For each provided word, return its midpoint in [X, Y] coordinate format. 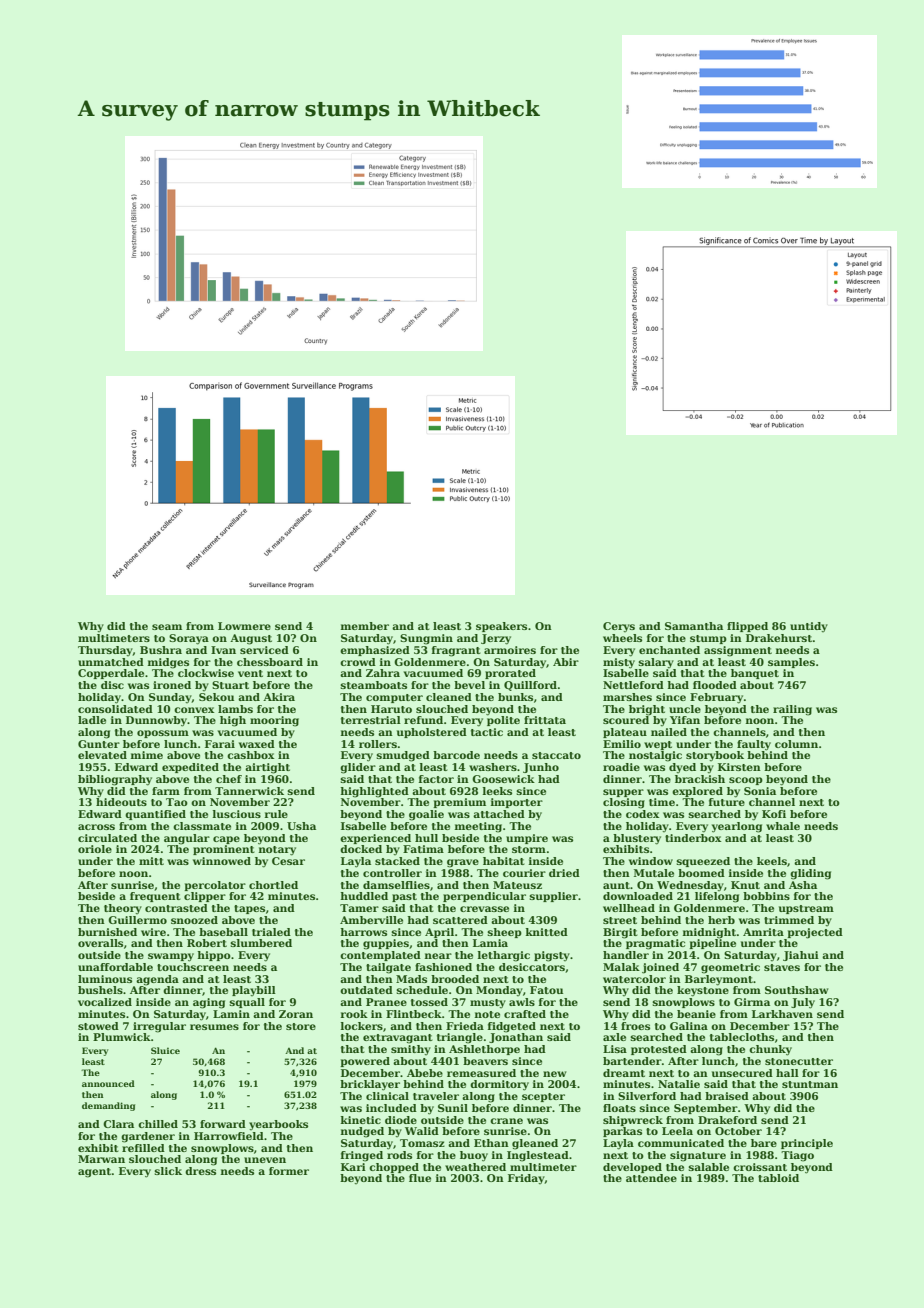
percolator [215, 886]
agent [95, 1173]
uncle [685, 709]
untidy [809, 627]
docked [361, 849]
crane [506, 1121]
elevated [102, 755]
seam [167, 627]
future [727, 802]
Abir [566, 662]
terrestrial [371, 720]
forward [223, 1124]
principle [807, 1144]
